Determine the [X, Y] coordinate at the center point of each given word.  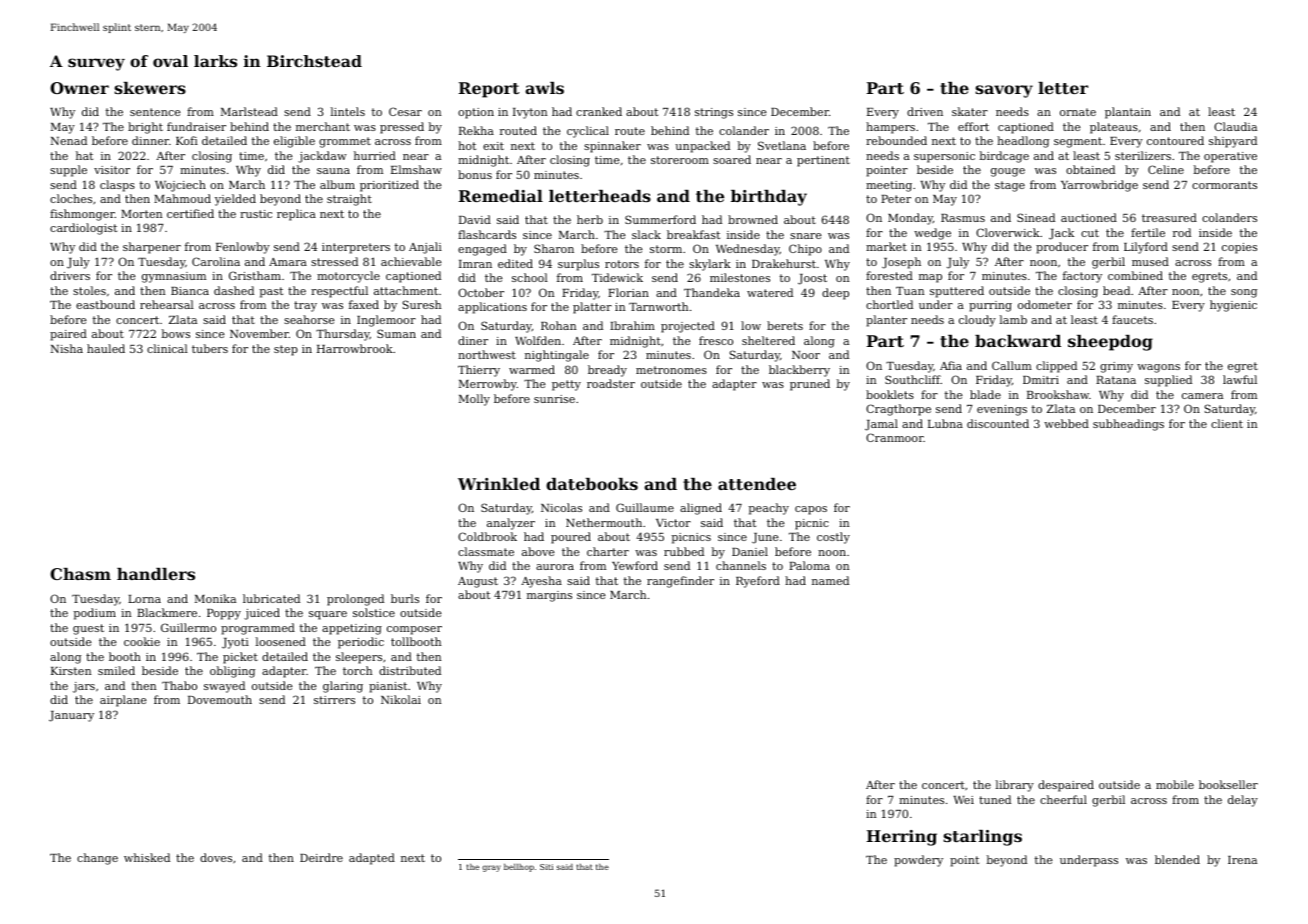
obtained [1090, 169]
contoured [1175, 140]
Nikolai [401, 699]
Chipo [805, 250]
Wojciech [180, 186]
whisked [147, 857]
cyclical [588, 132]
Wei [963, 800]
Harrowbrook [355, 348]
